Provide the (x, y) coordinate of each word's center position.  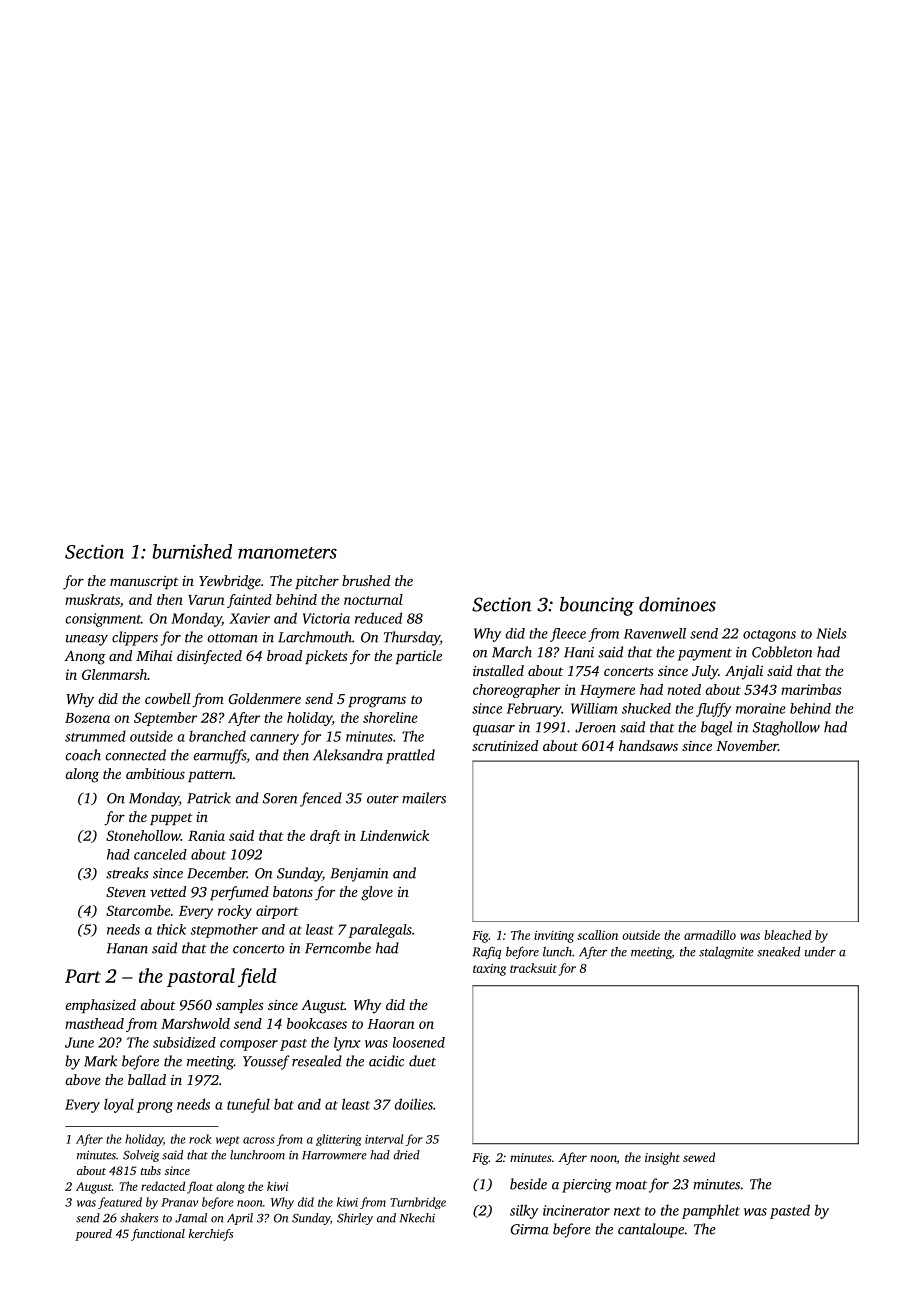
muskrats (92, 599)
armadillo (710, 935)
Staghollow (786, 728)
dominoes (677, 604)
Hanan (127, 948)
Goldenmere (265, 698)
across (259, 1140)
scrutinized (505, 745)
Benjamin (359, 875)
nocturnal (373, 599)
